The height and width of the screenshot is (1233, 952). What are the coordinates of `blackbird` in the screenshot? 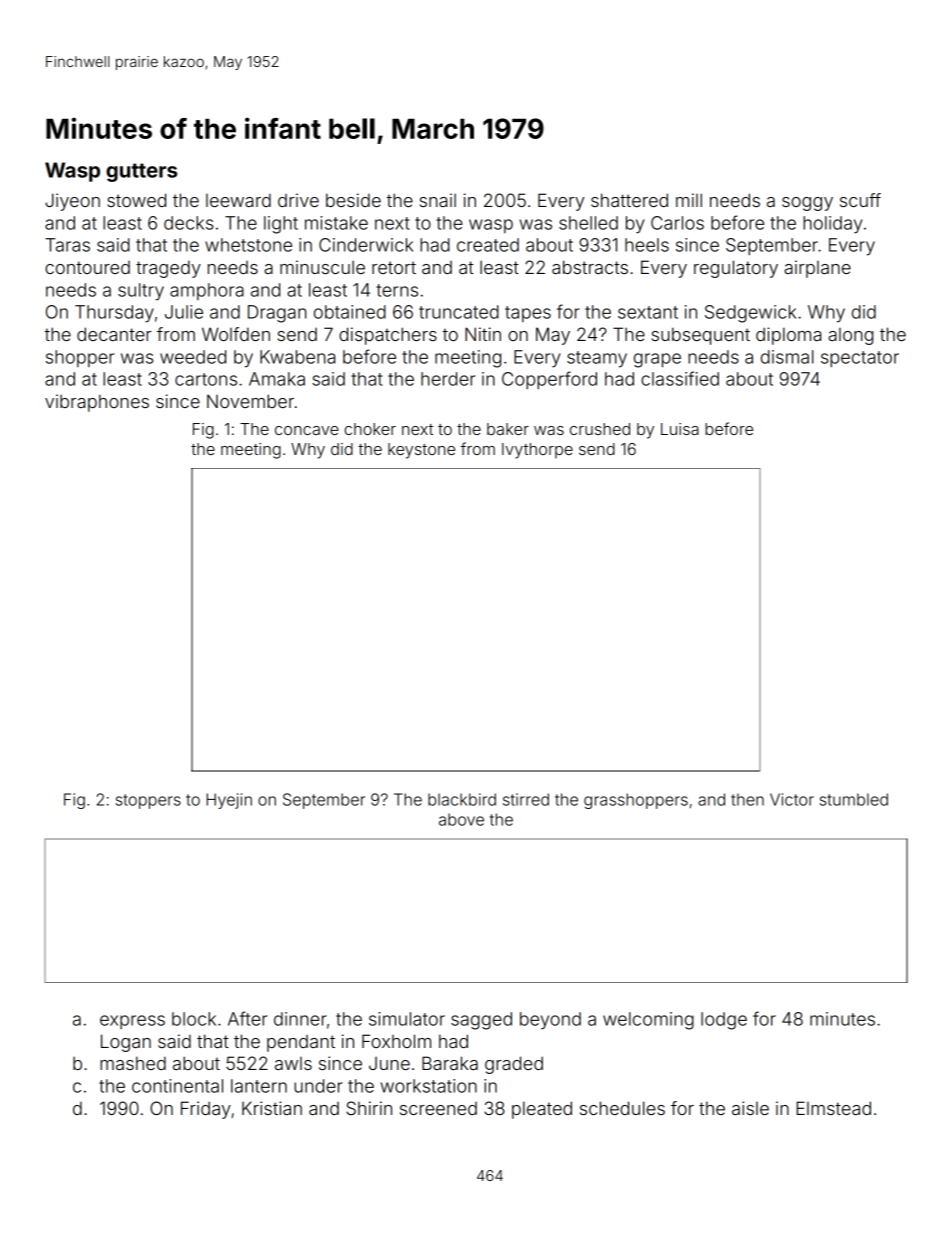 It's located at (462, 799).
